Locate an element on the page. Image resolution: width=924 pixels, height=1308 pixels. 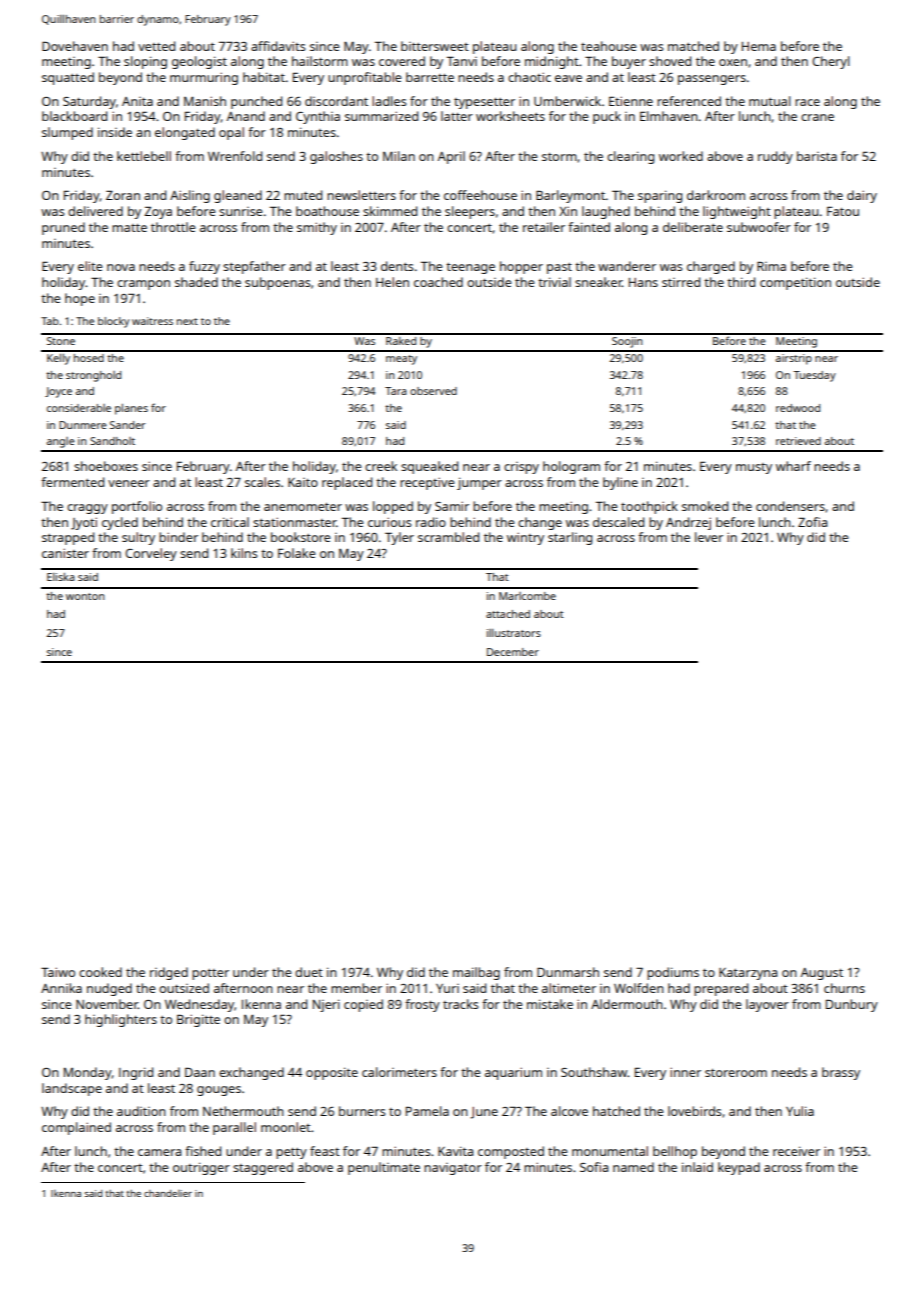
illustrators is located at coordinates (514, 633).
